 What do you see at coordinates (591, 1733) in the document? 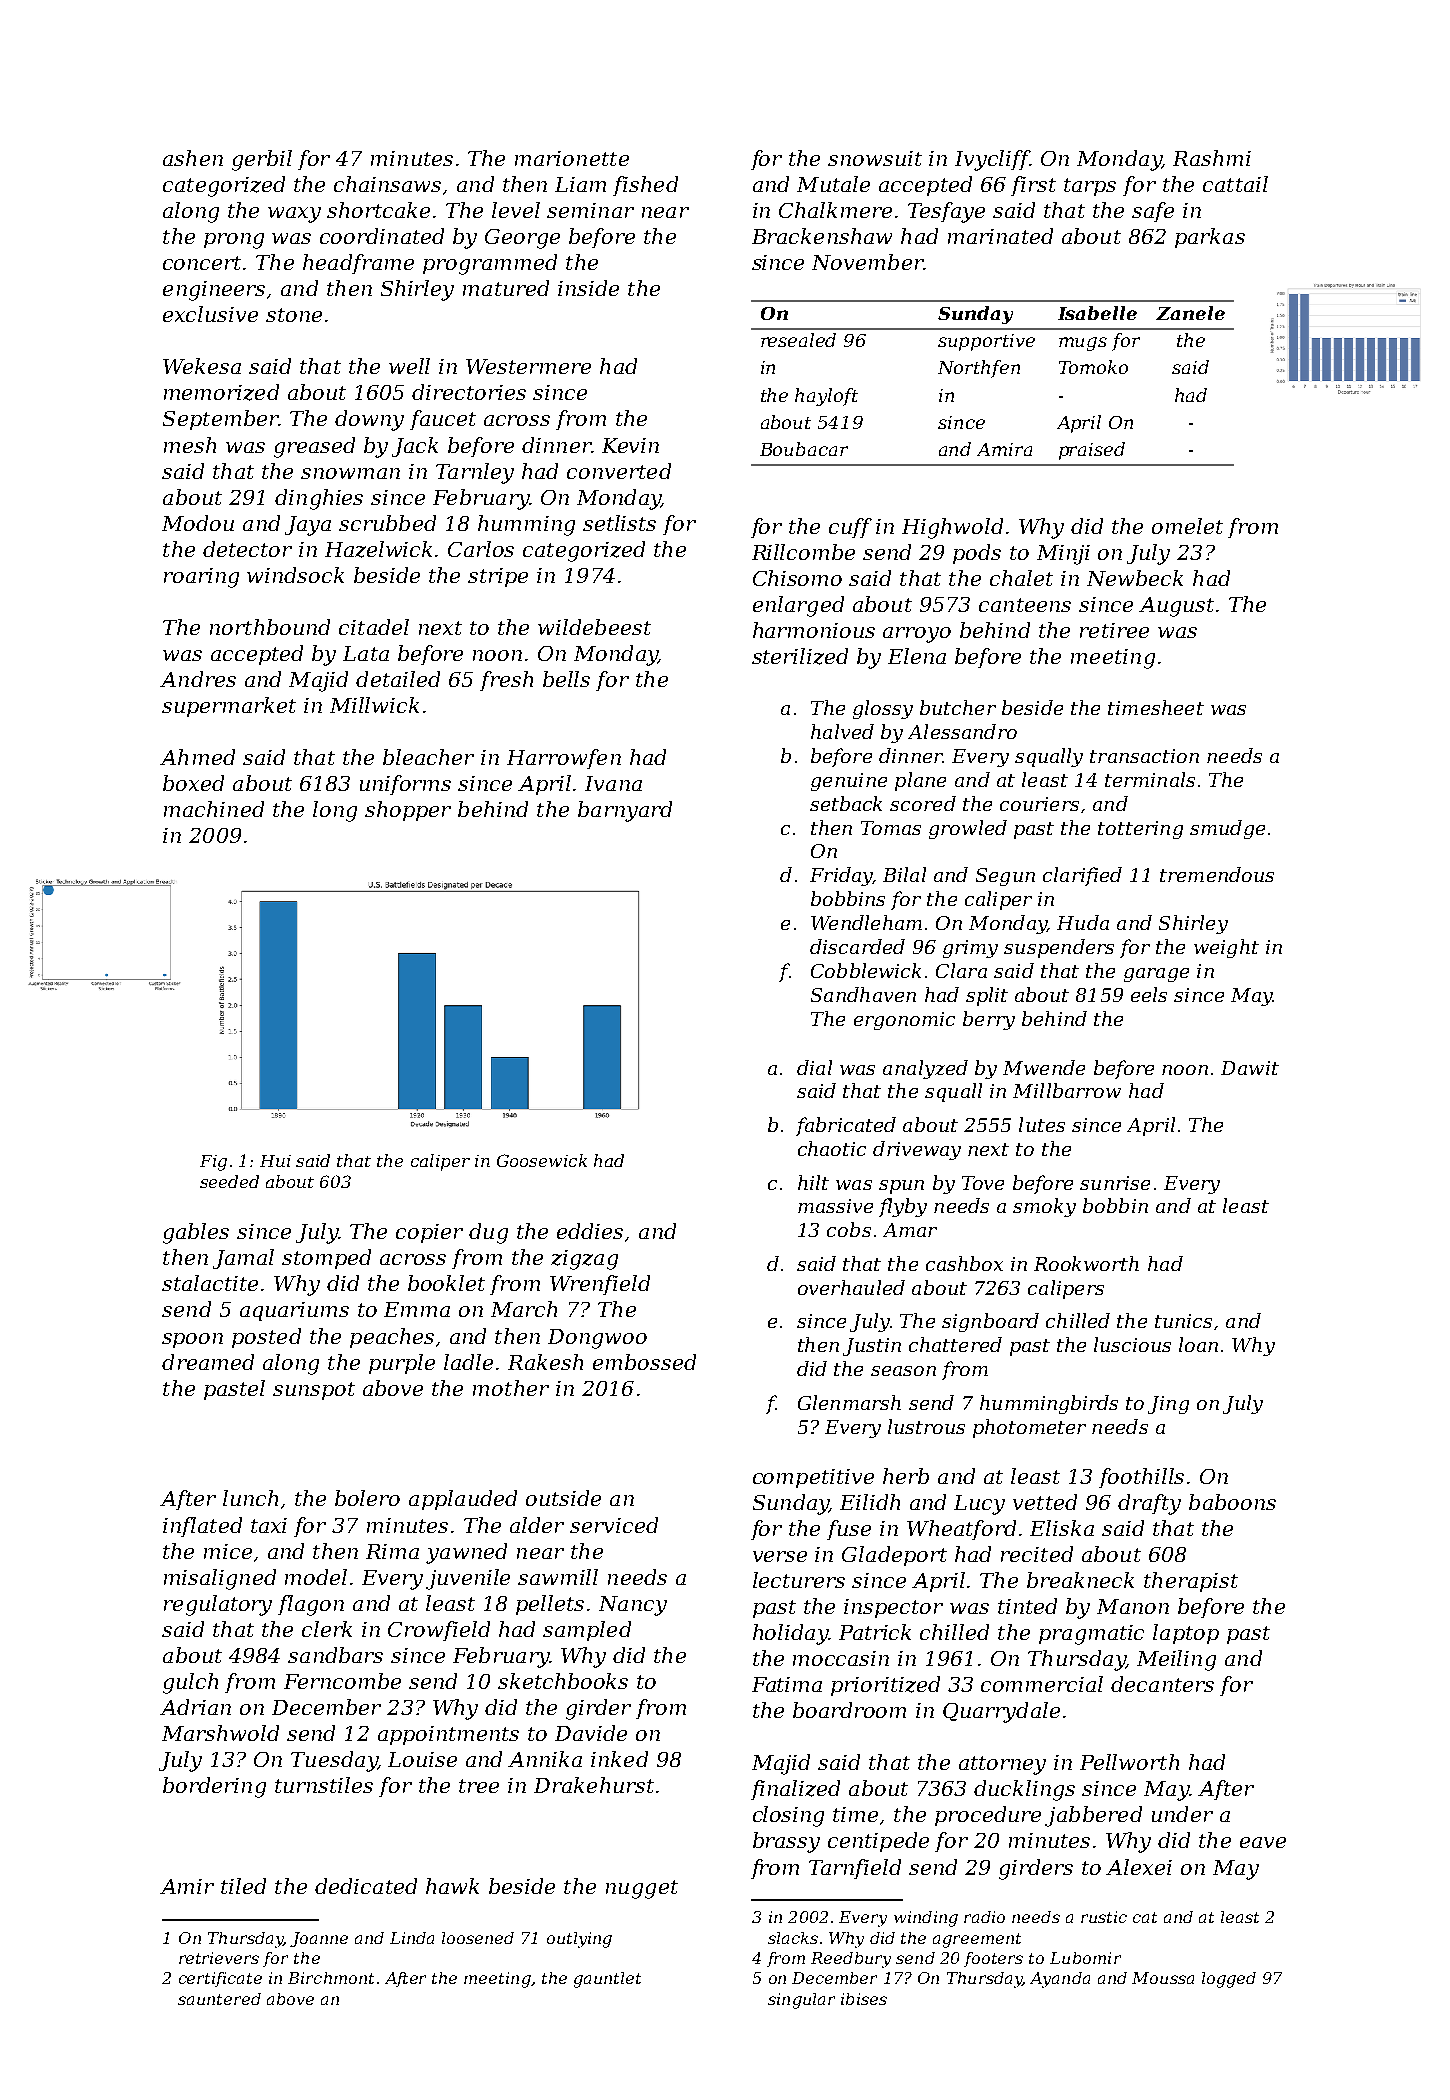
I see `Davide` at bounding box center [591, 1733].
